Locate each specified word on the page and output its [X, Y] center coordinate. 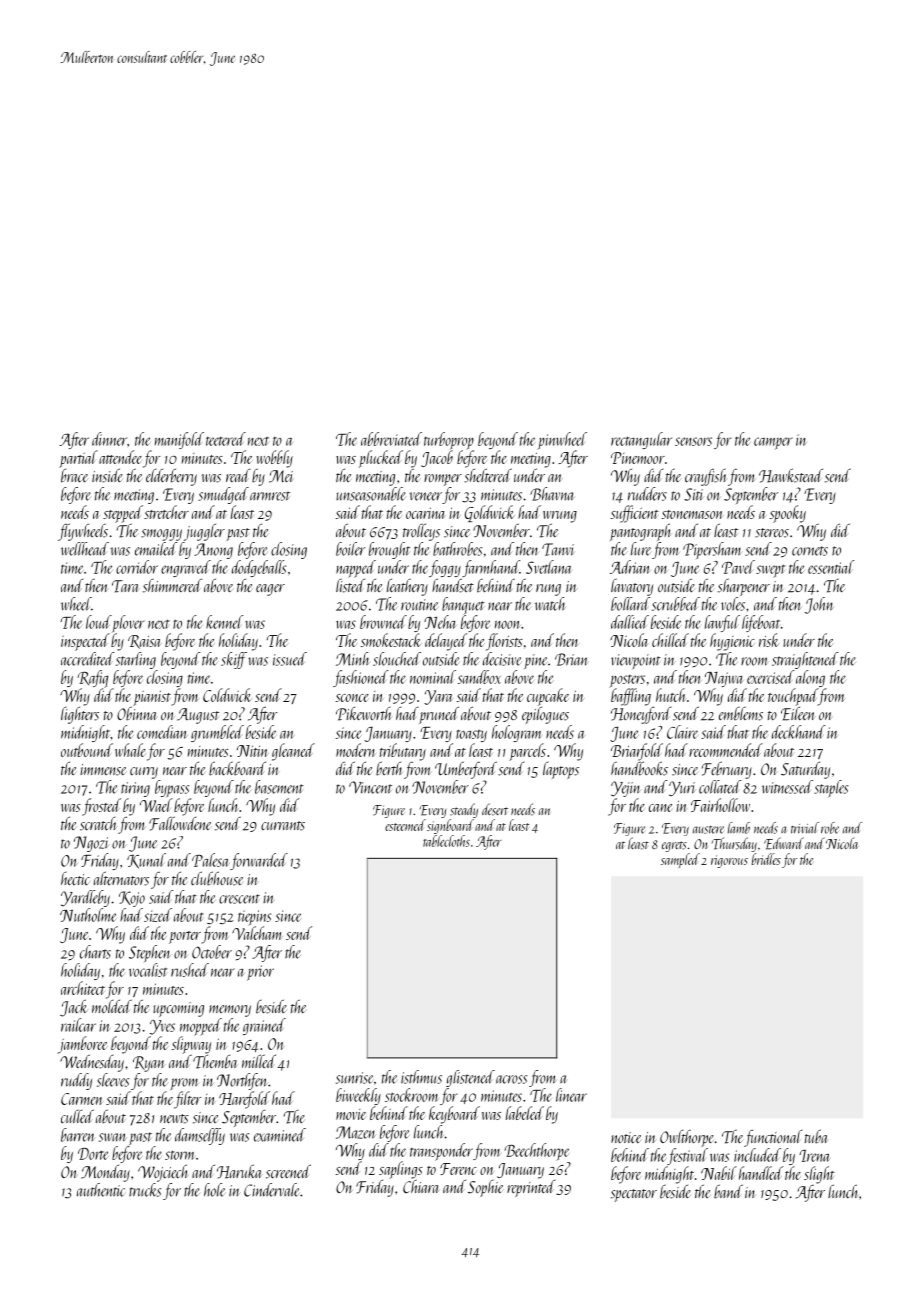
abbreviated [391, 439]
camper [773, 443]
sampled [680, 860]
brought [389, 550]
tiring [135, 789]
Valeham [256, 933]
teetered [226, 439]
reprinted [531, 1188]
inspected [85, 642]
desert [495, 809]
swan [112, 1137]
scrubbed [676, 604]
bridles [766, 859]
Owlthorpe [687, 1138]
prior [260, 973]
